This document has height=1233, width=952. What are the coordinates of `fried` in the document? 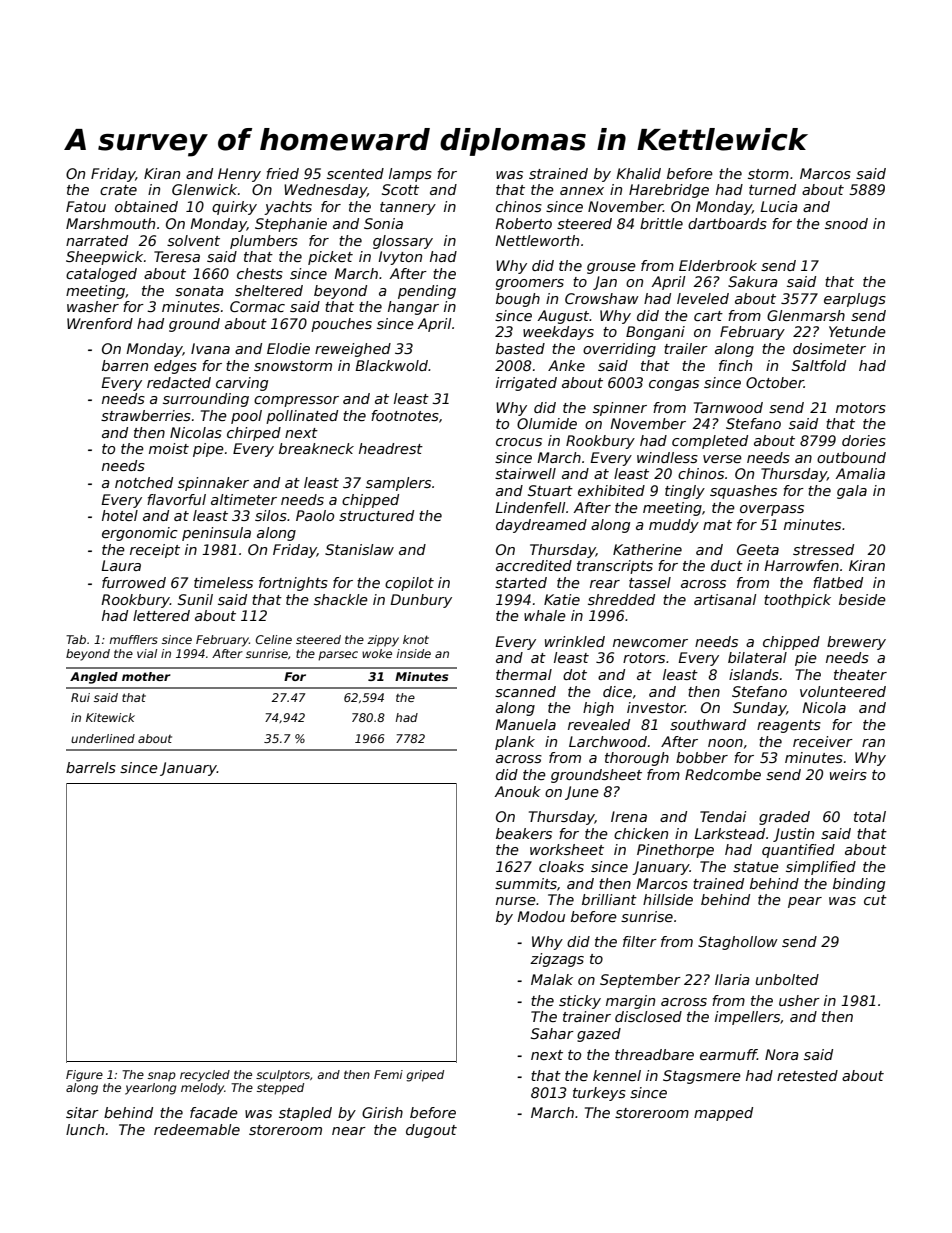 It's located at (282, 173).
